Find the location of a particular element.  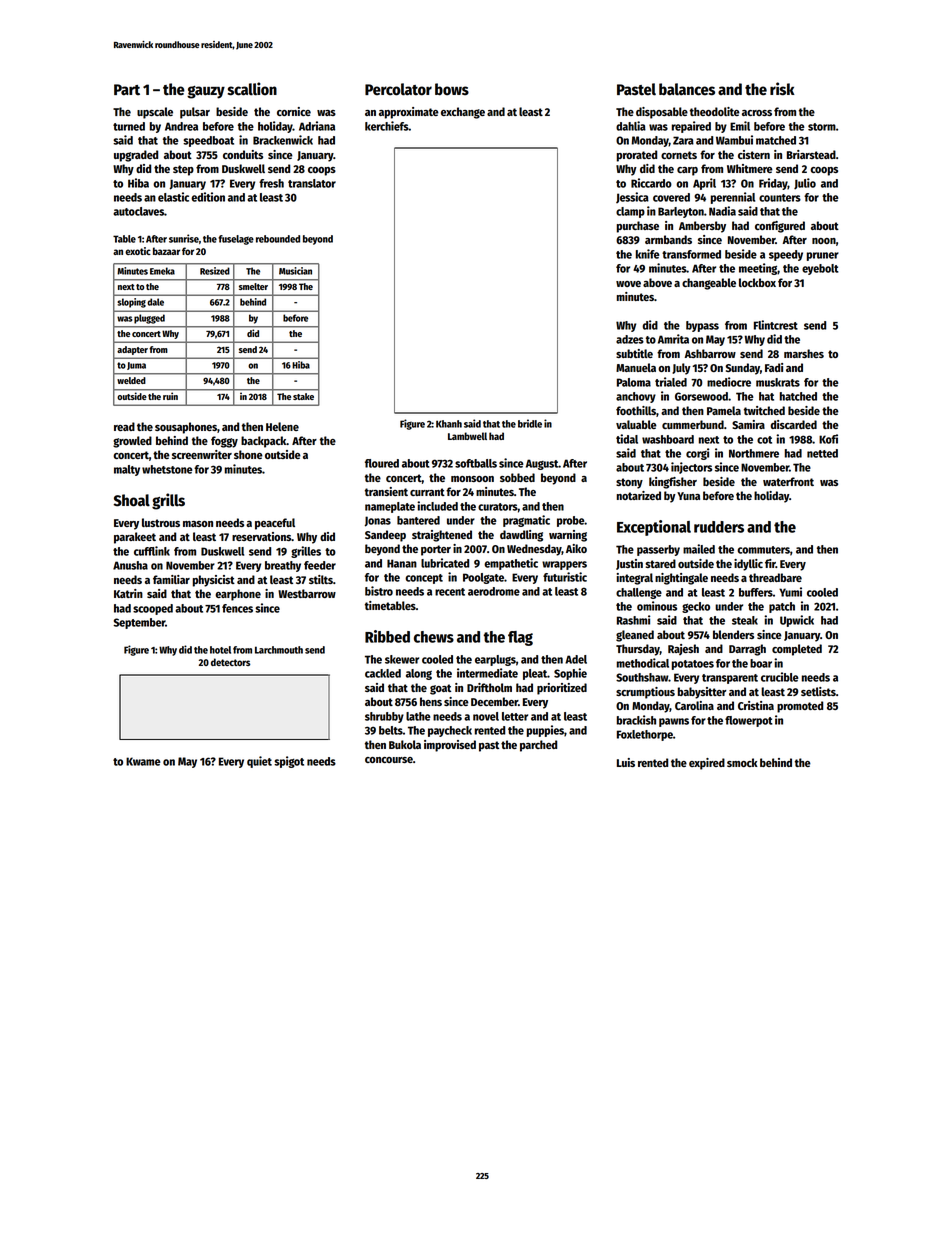

detectors is located at coordinates (230, 662).
